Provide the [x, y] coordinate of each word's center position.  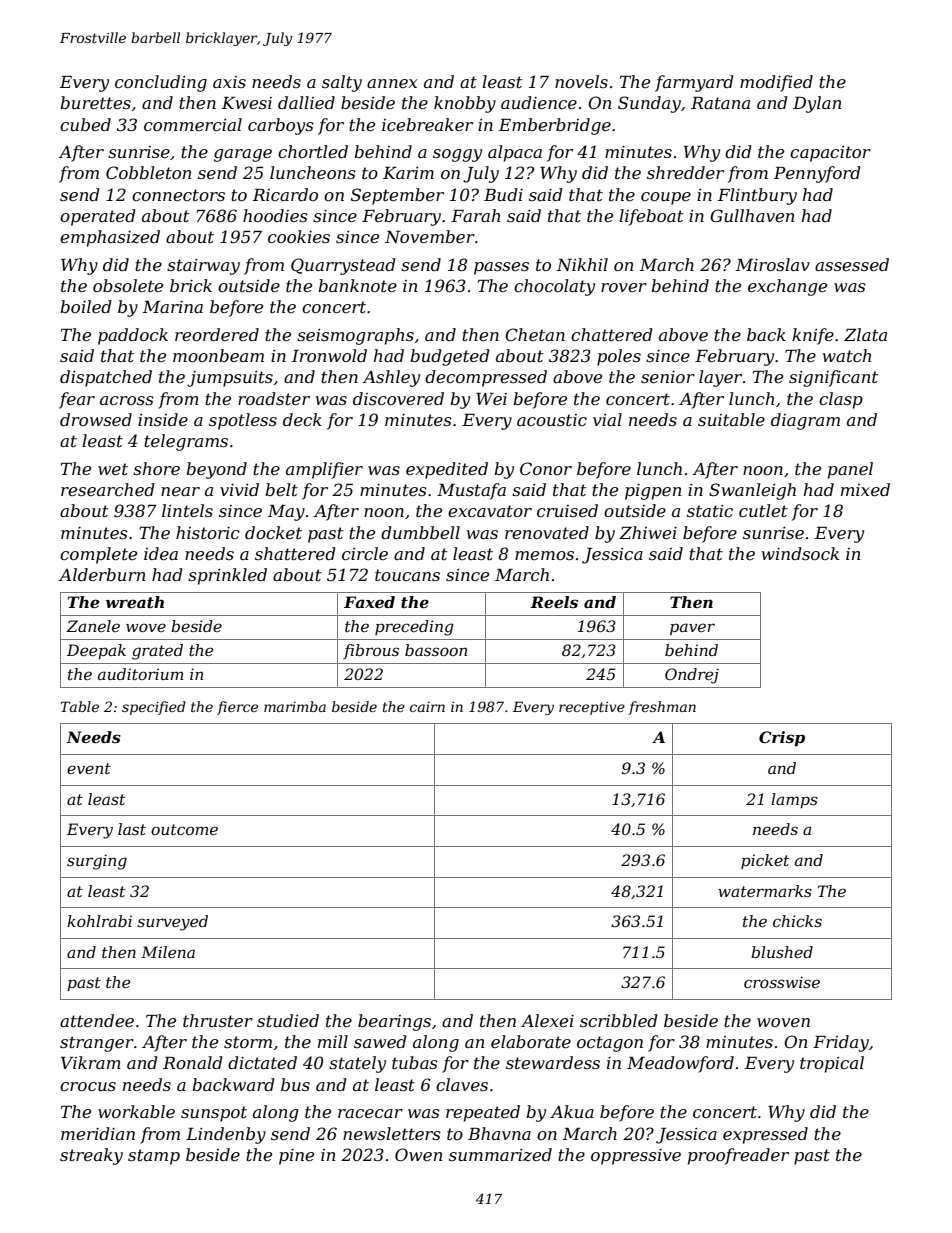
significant [833, 378]
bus [295, 1084]
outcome [184, 829]
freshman [662, 708]
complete [98, 555]
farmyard [694, 83]
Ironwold [329, 355]
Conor [546, 468]
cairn [427, 707]
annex [392, 83]
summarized [500, 1155]
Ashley [391, 378]
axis [229, 82]
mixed [865, 489]
